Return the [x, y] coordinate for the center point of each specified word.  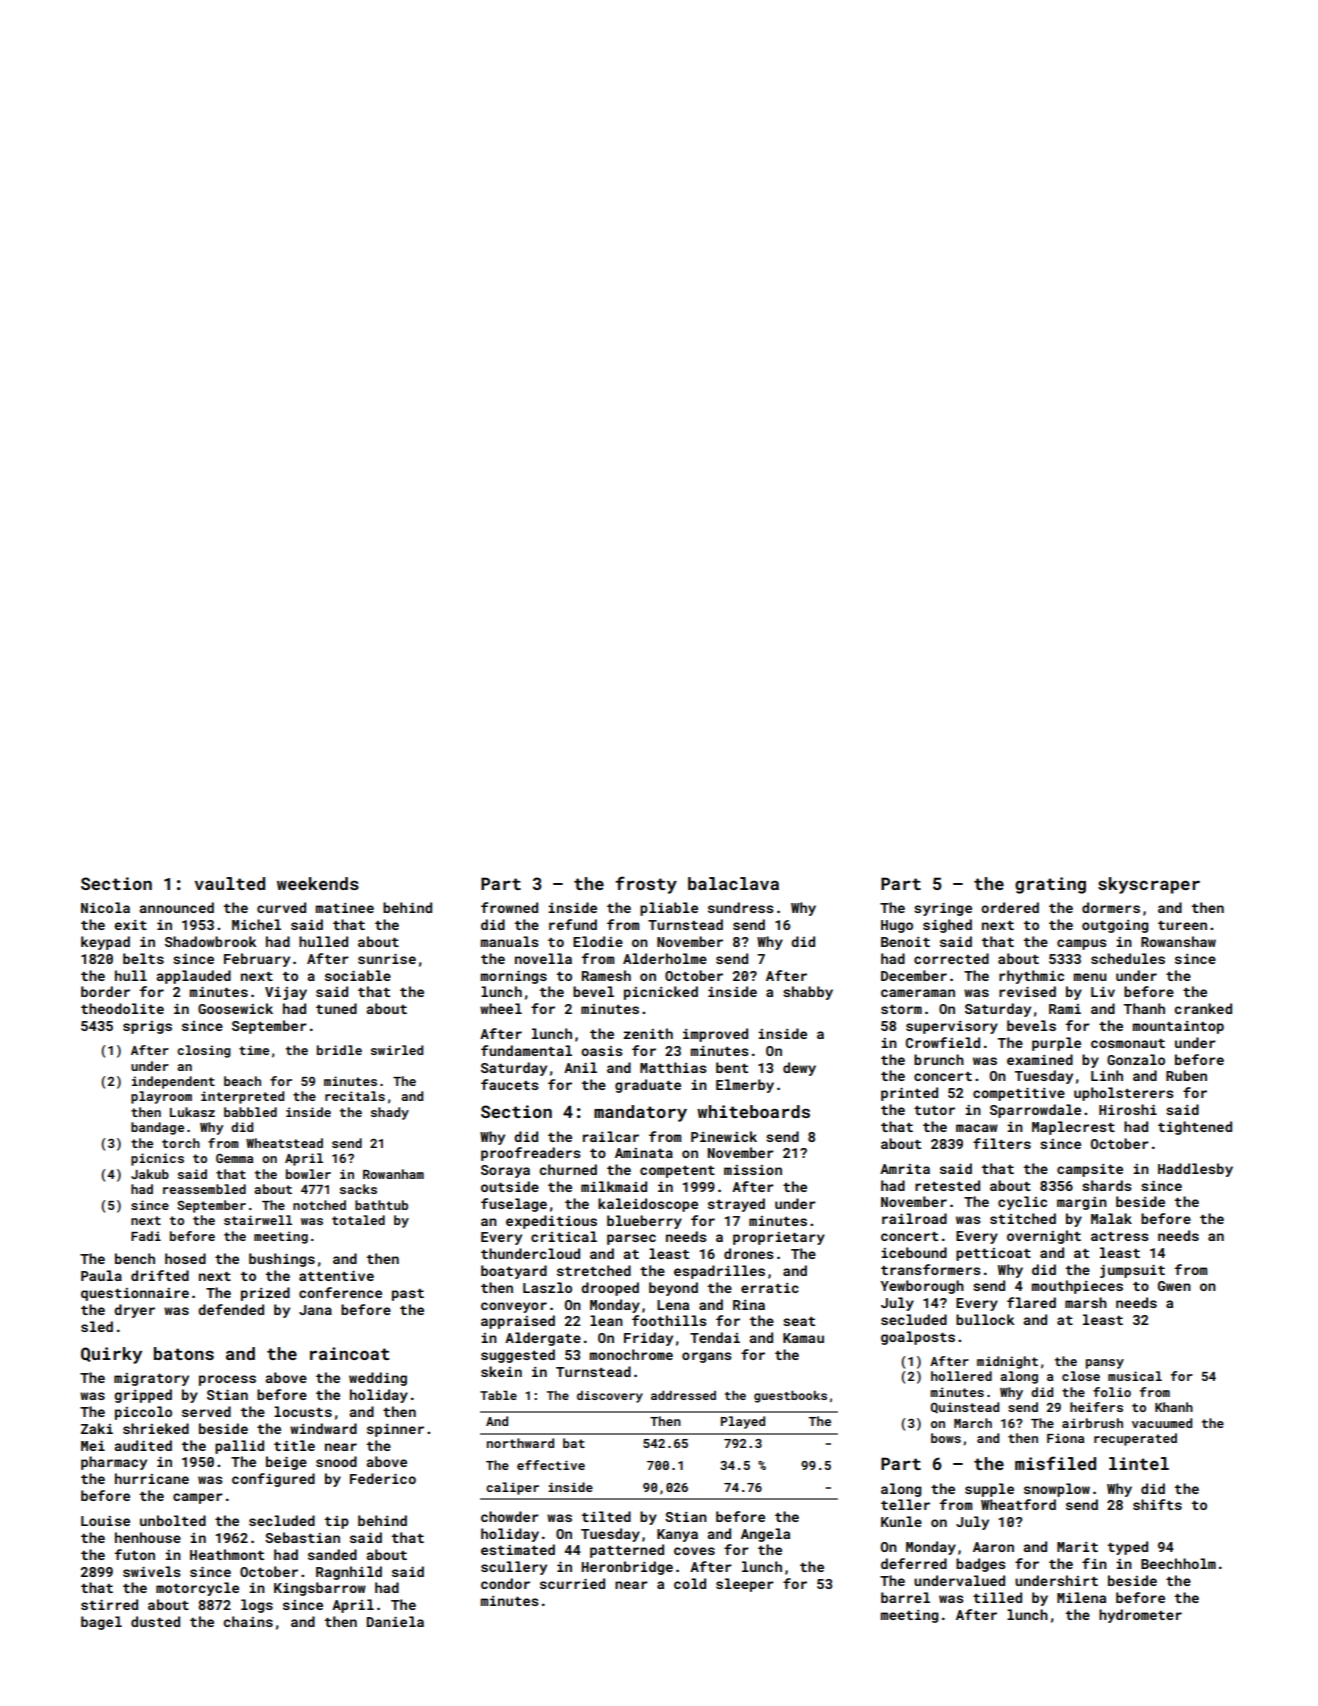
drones [749, 1253]
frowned [509, 907]
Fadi [146, 1236]
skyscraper [1149, 885]
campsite [1090, 1170]
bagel [101, 1623]
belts [143, 958]
